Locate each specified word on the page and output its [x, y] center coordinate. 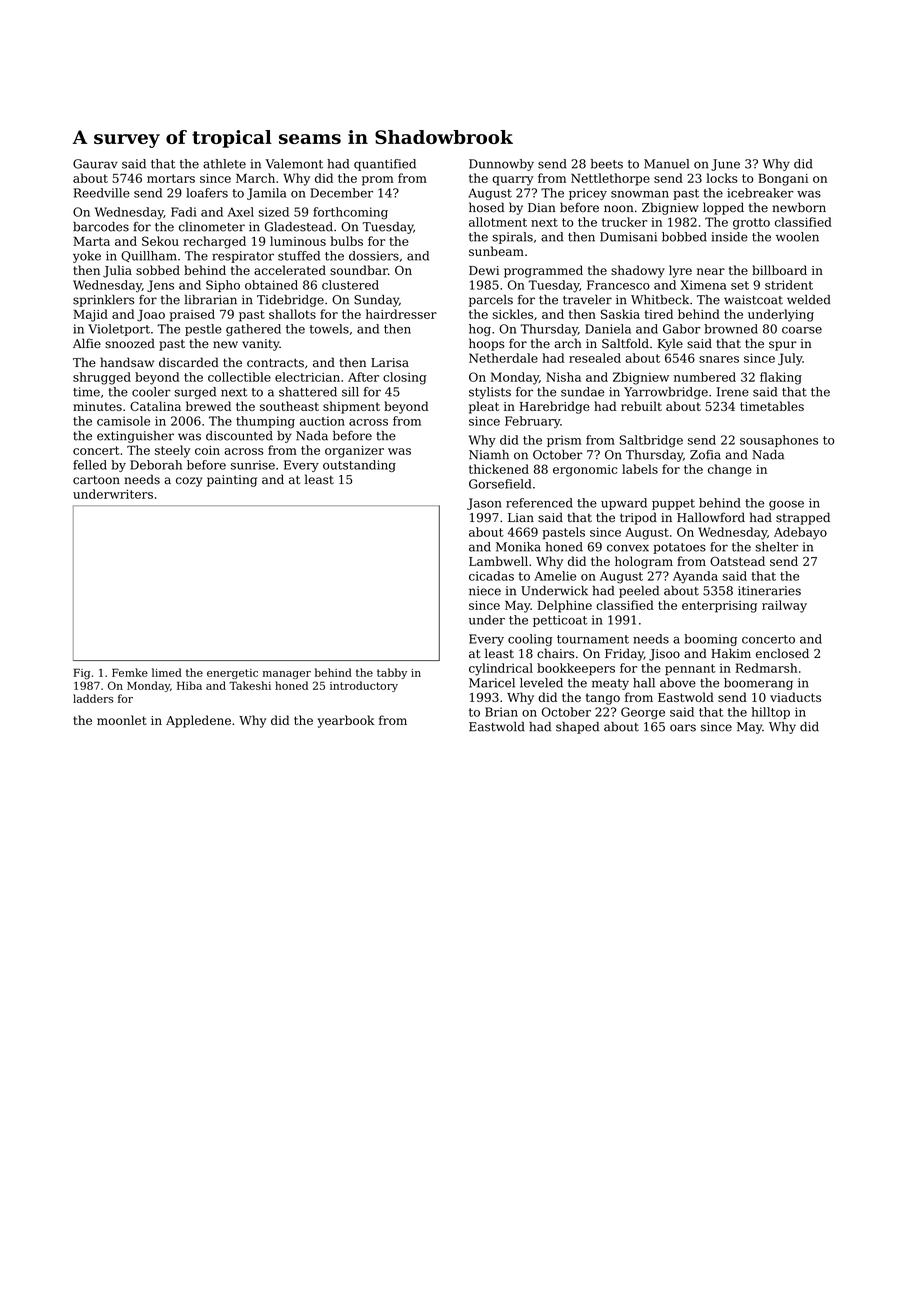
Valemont [294, 164]
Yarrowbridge [666, 393]
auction [322, 421]
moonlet [122, 720]
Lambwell [498, 561]
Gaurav [95, 164]
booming [710, 640]
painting [232, 481]
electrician [307, 377]
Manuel [666, 164]
